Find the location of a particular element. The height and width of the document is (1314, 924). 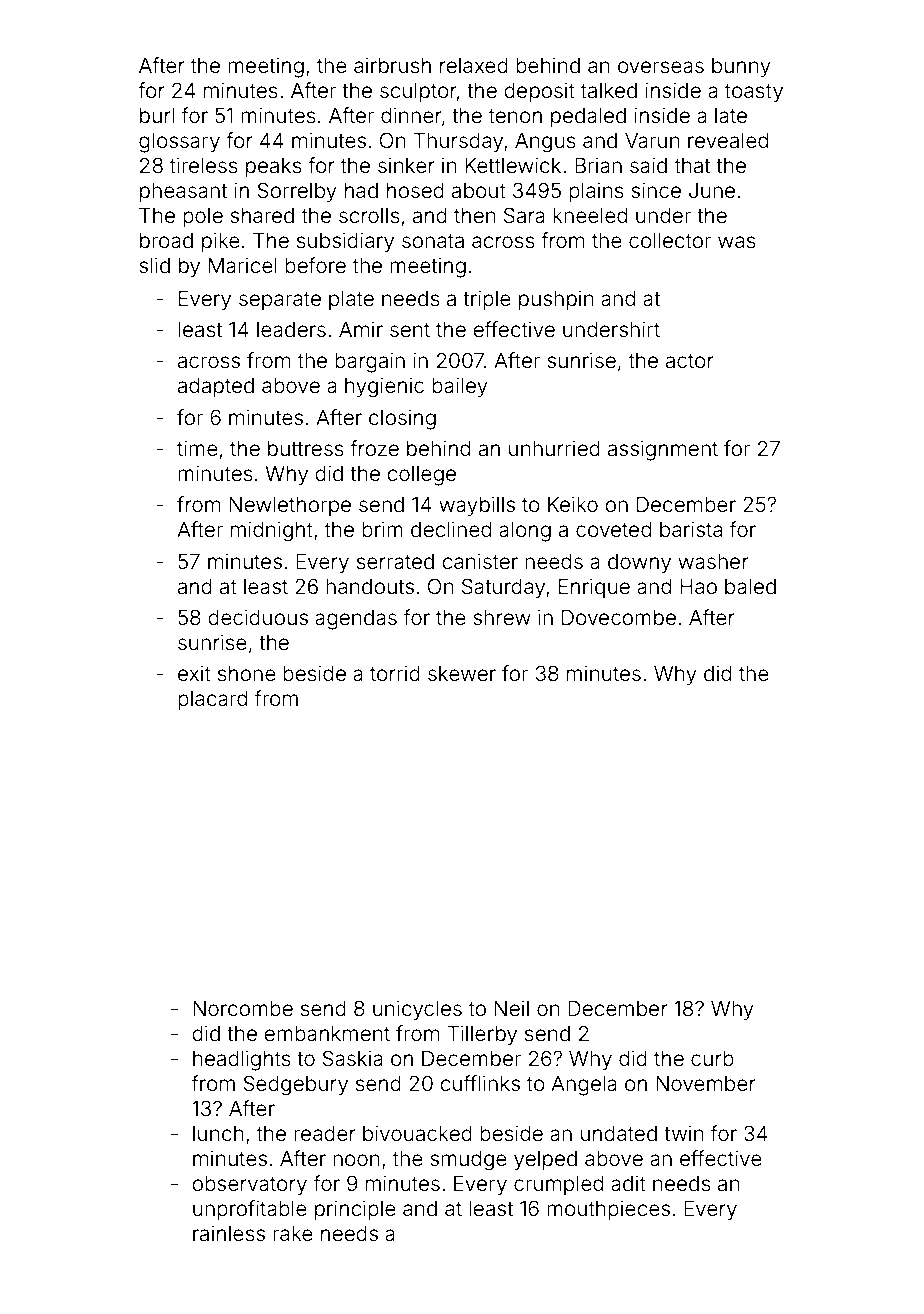

Angela is located at coordinates (584, 1086).
